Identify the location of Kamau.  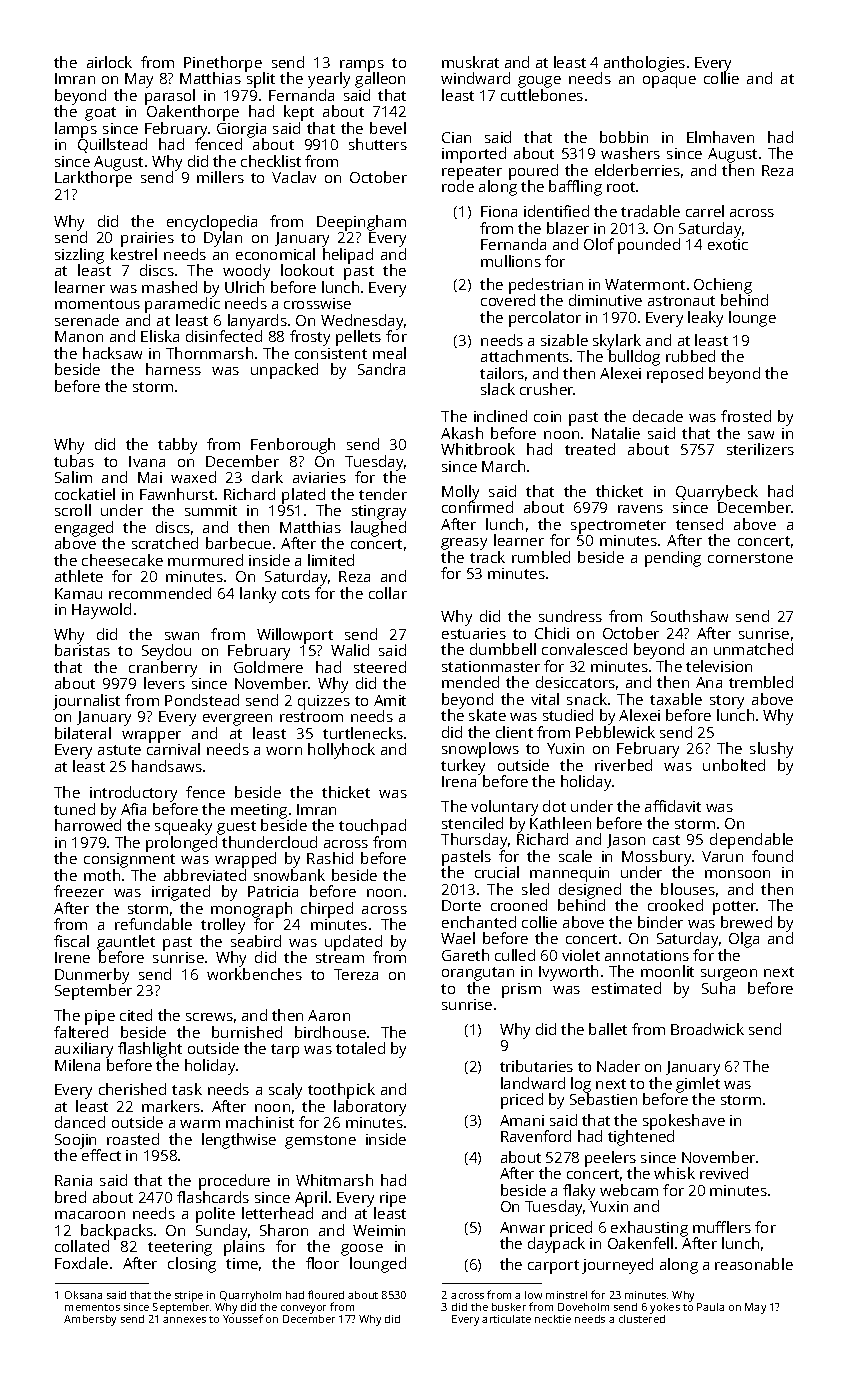
(78, 593).
